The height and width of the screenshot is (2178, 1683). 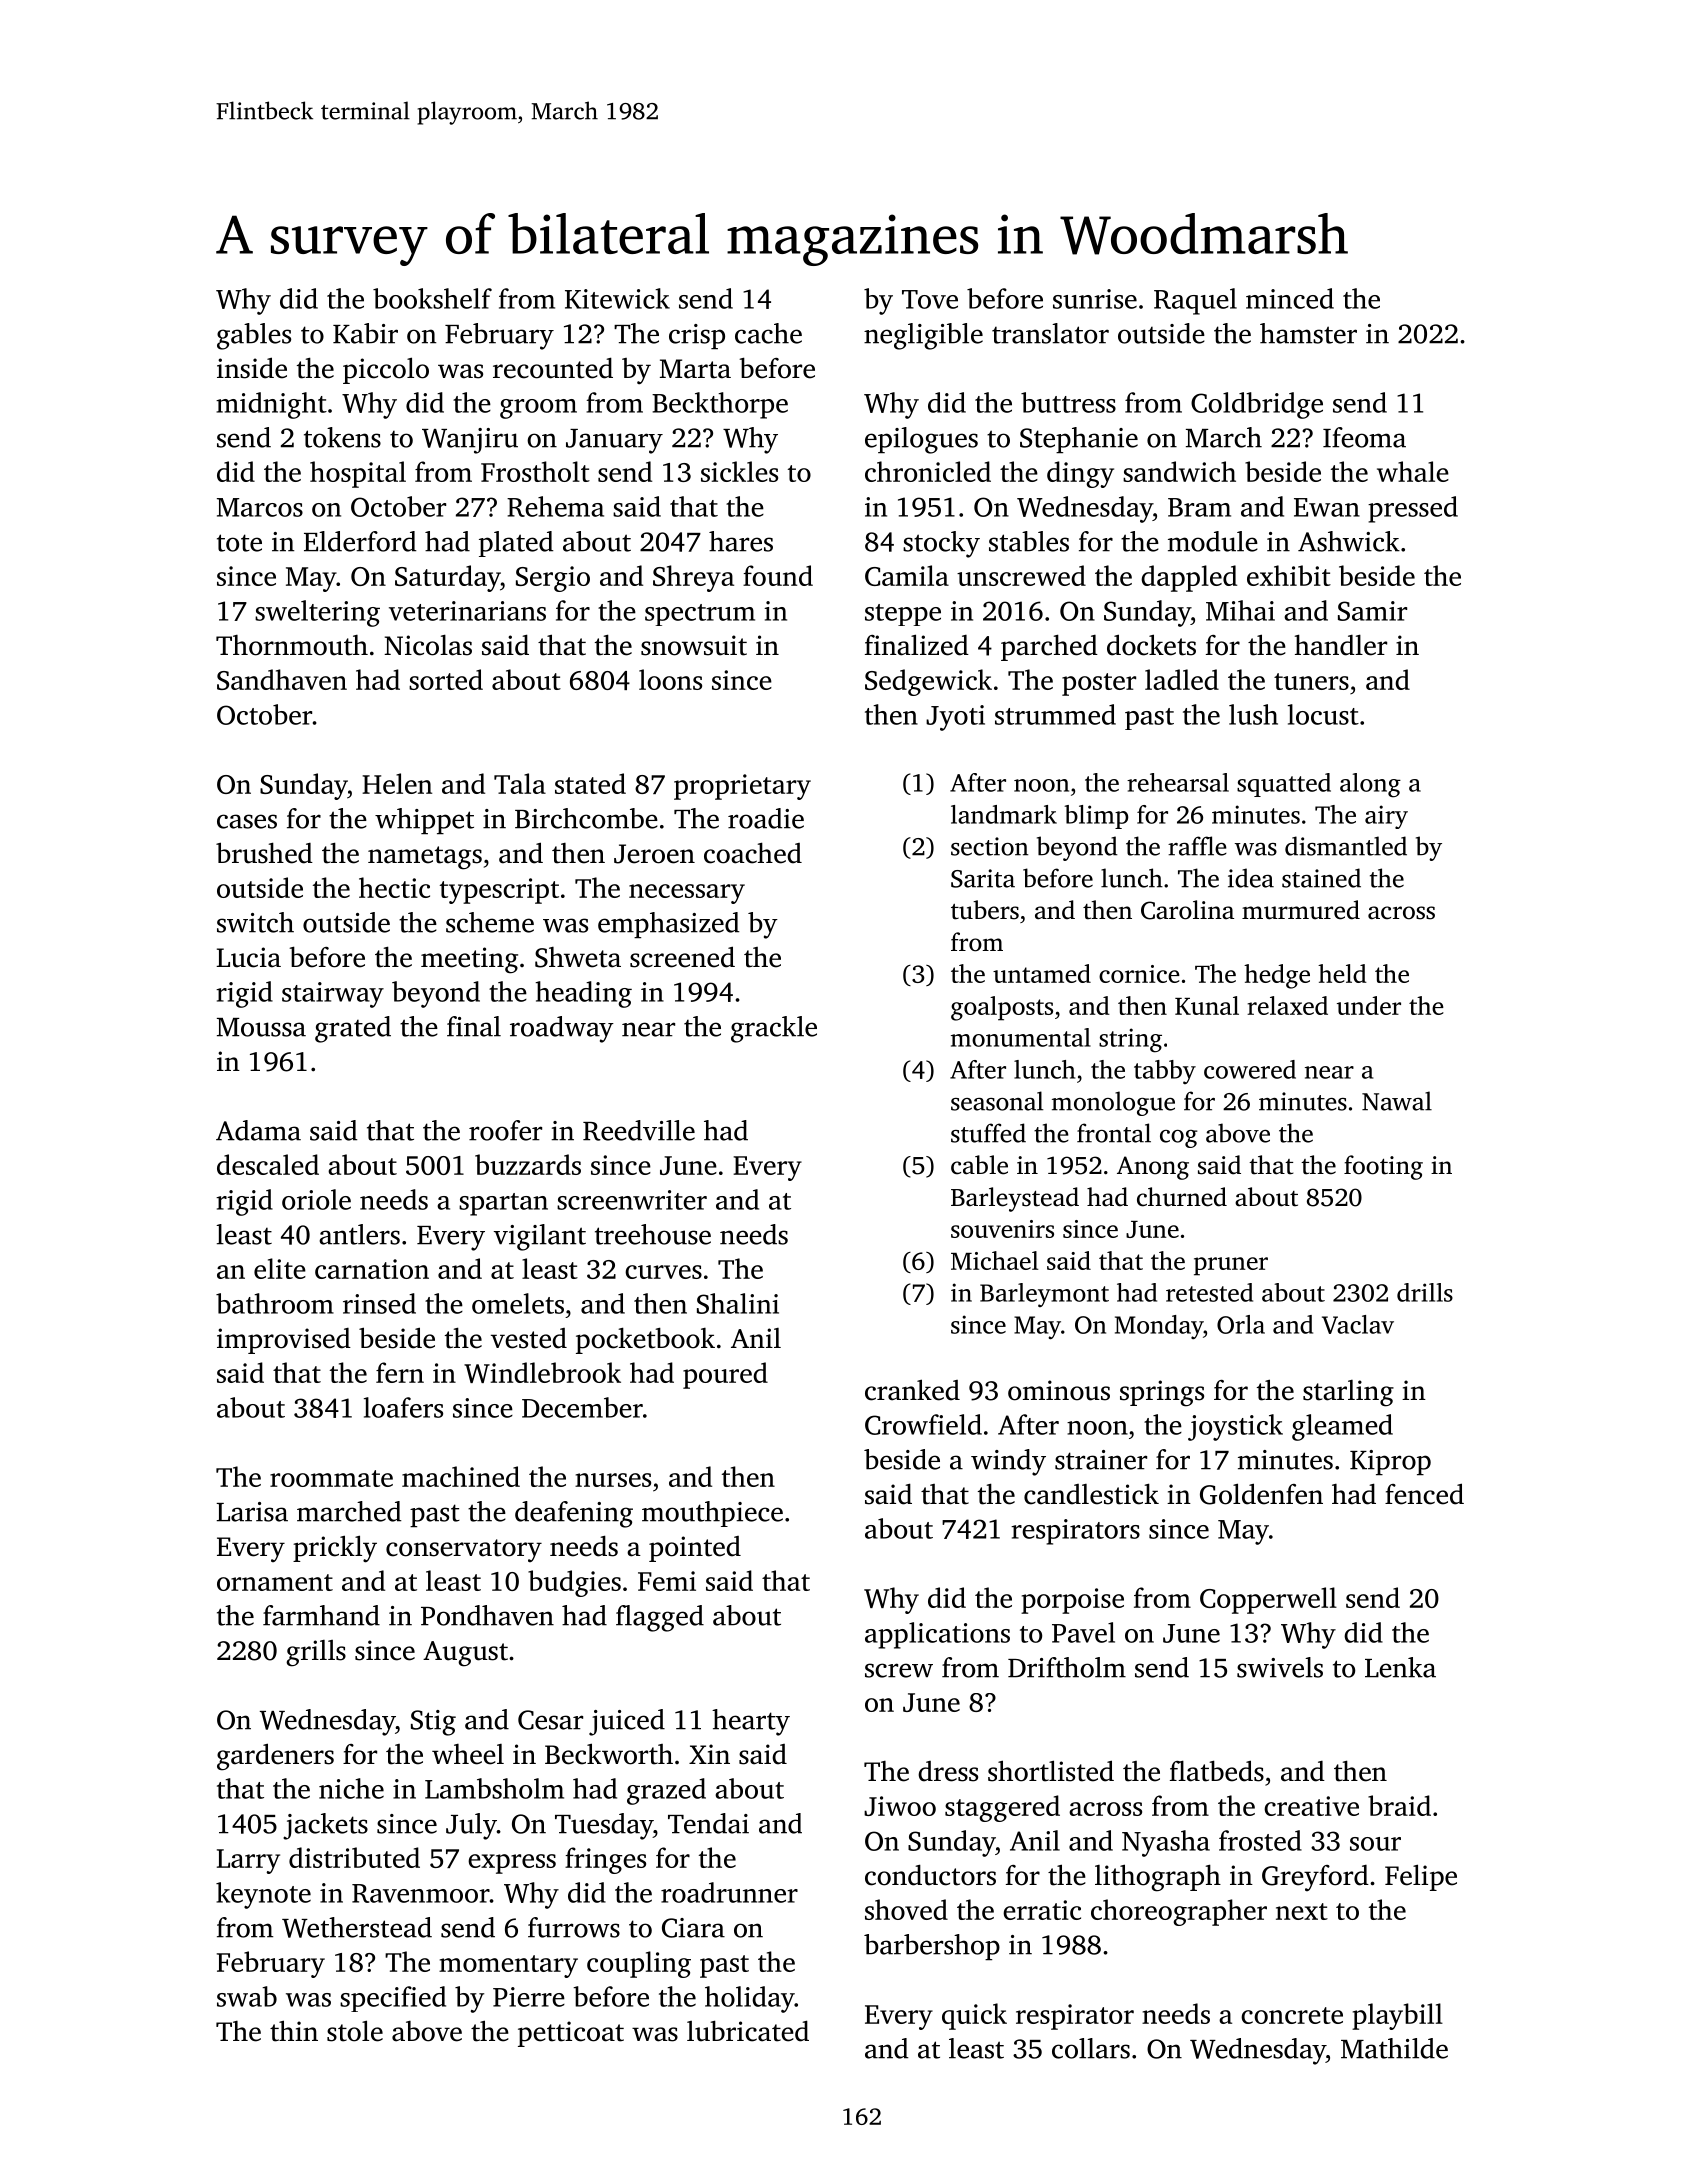 I want to click on sunrise, so click(x=1095, y=299).
